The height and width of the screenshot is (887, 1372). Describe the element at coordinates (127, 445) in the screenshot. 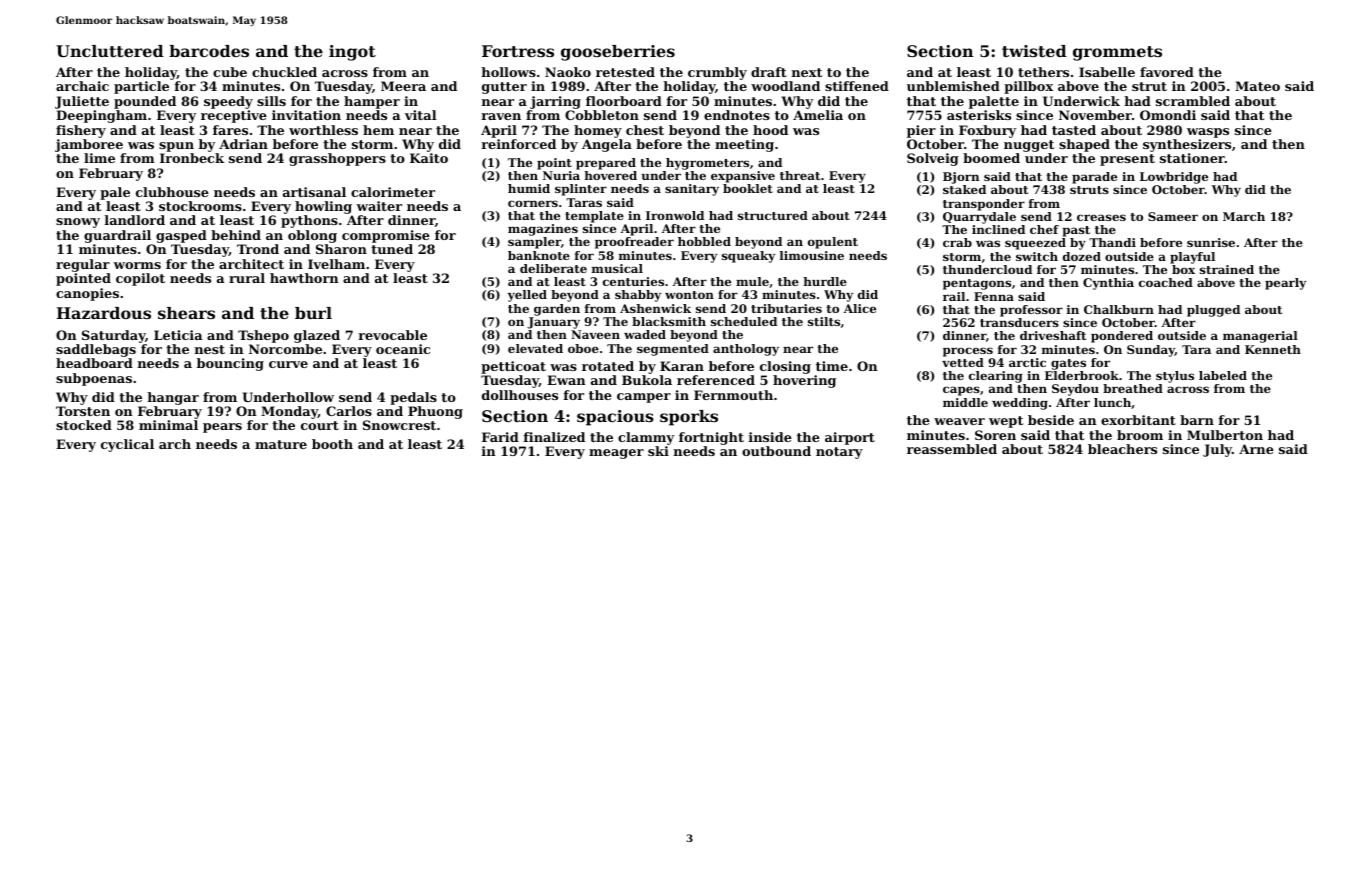

I see `cyclical` at that location.
